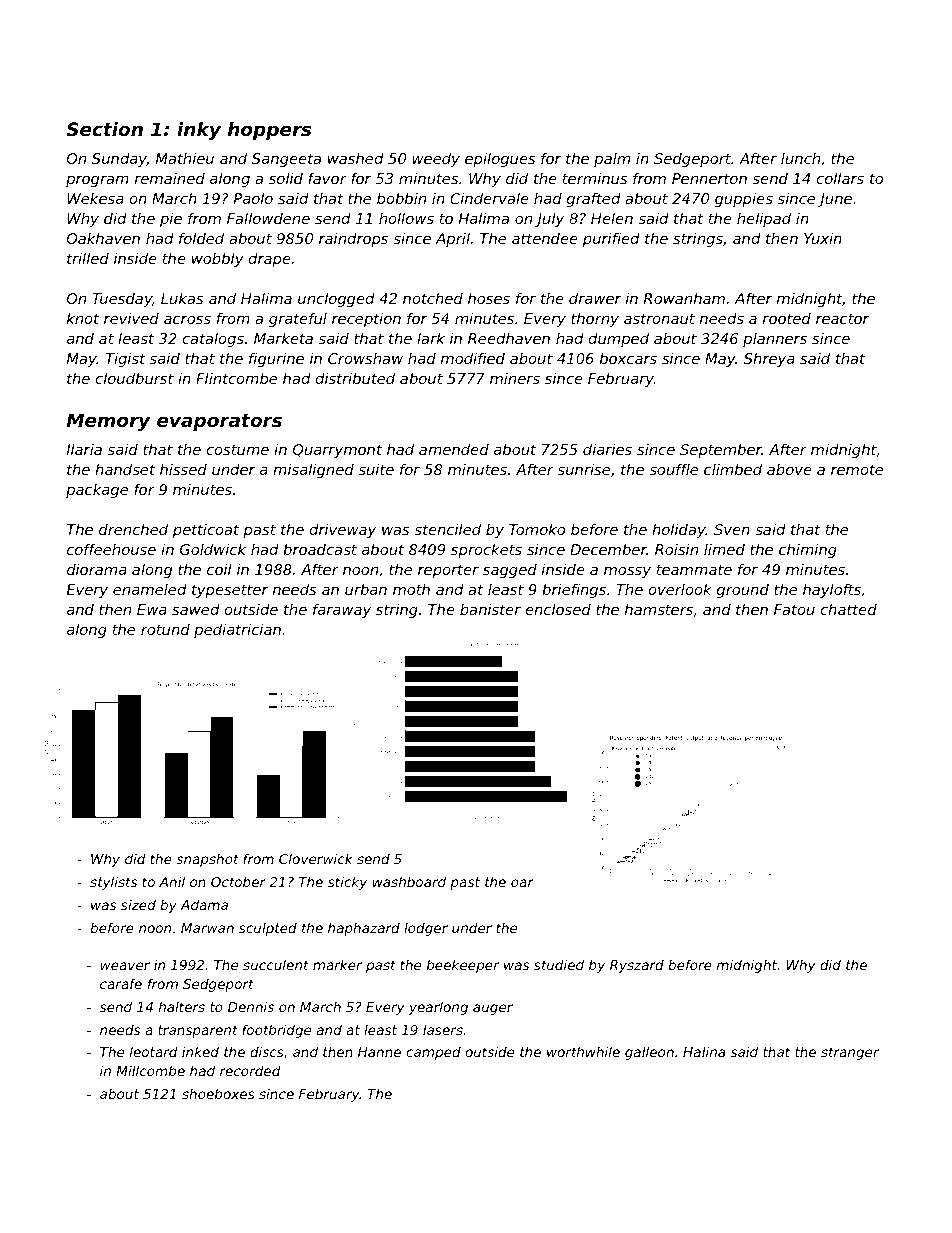  Describe the element at coordinates (584, 469) in the image. I see `sunrise` at that location.
